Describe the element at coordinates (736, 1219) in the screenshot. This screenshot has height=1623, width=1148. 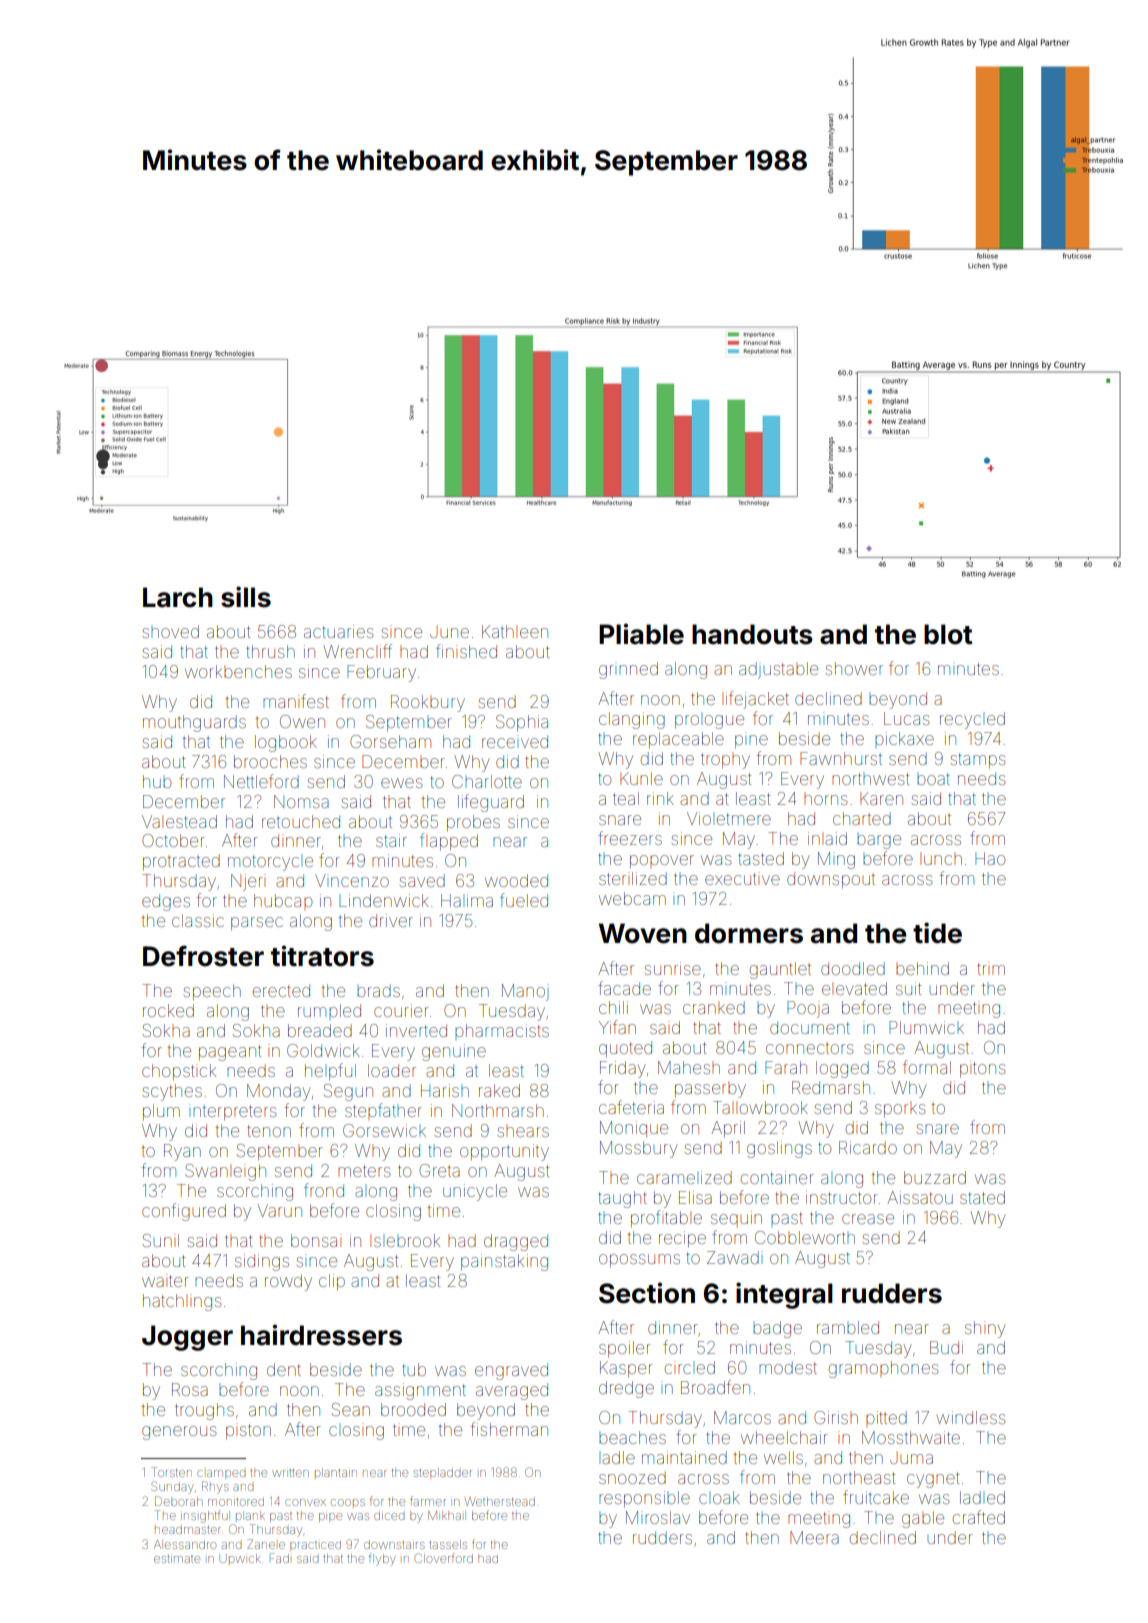
I see `sequin` at that location.
